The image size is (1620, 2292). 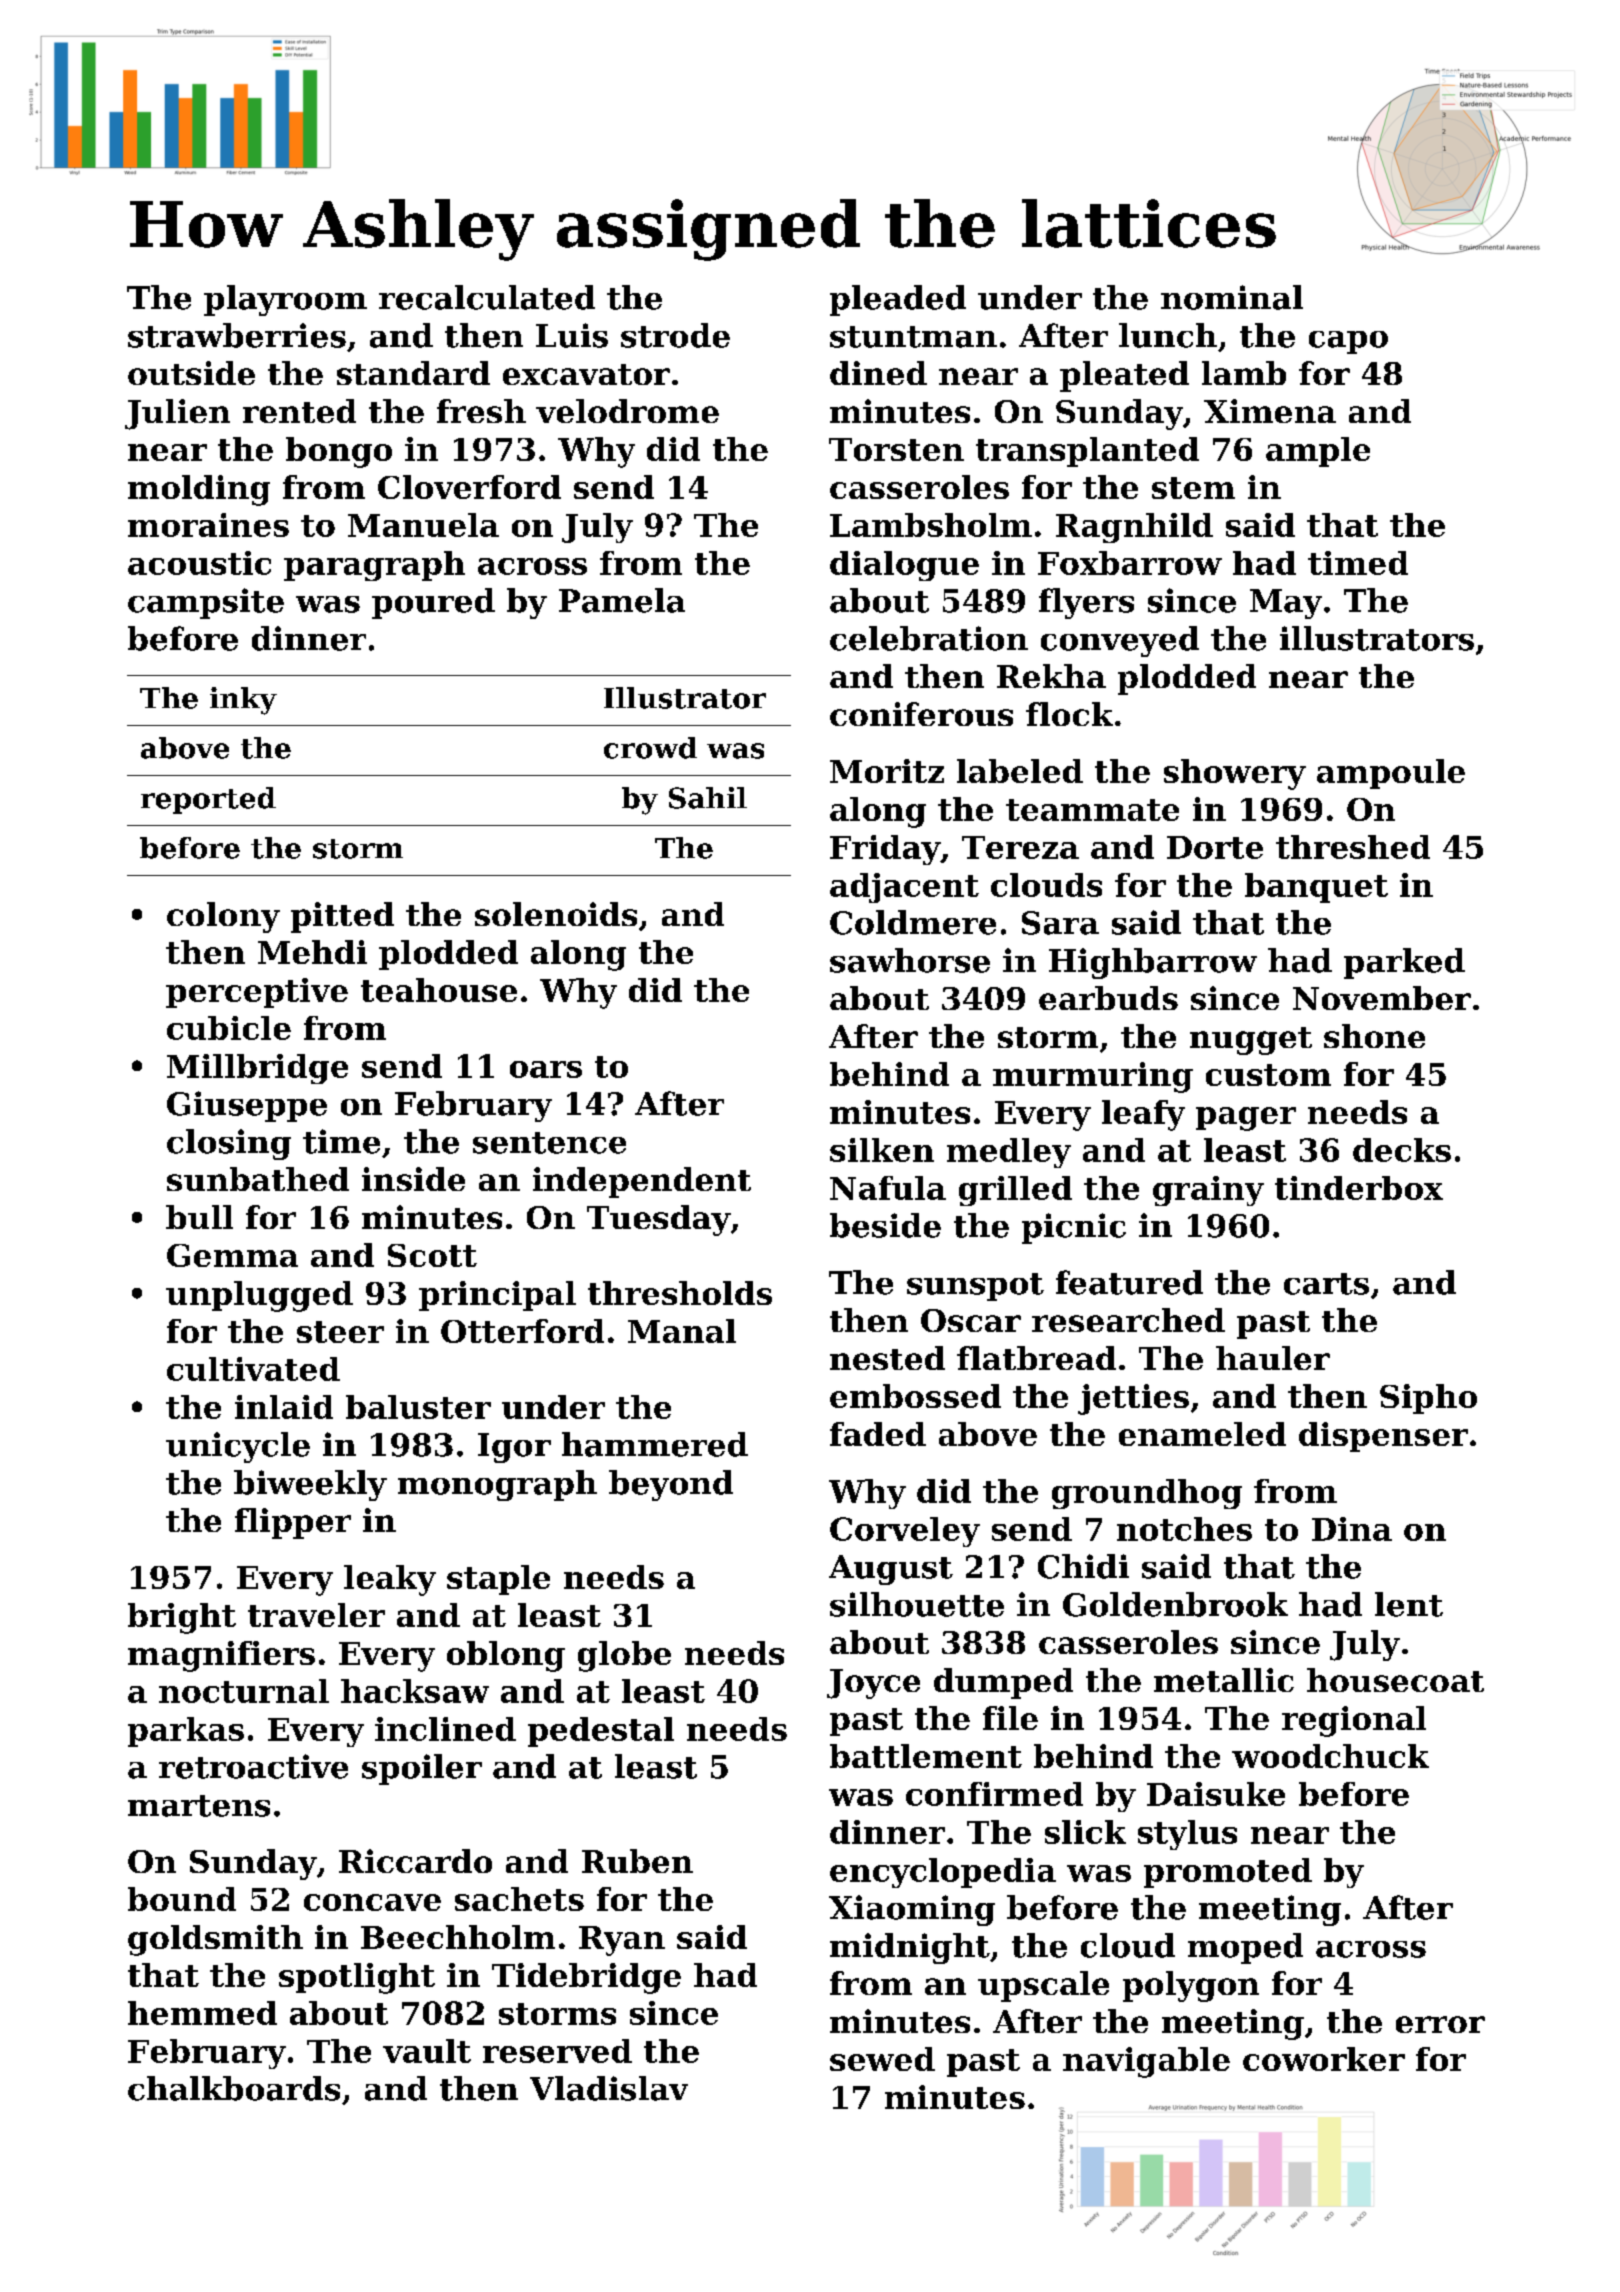 What do you see at coordinates (910, 960) in the document?
I see `sawhorse` at bounding box center [910, 960].
